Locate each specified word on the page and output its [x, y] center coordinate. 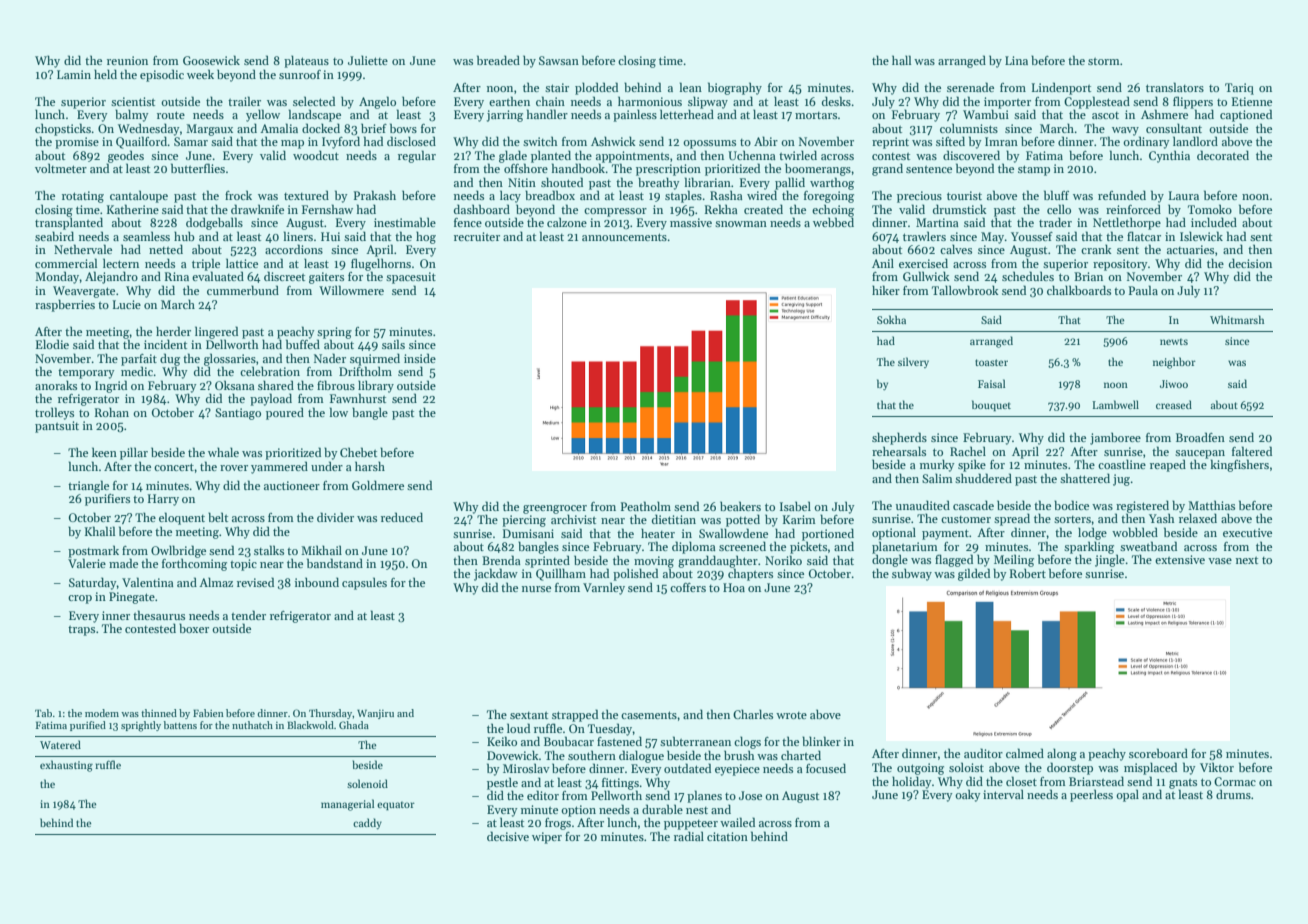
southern [592, 755]
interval [1003, 794]
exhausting [66, 766]
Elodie [52, 344]
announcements [624, 237]
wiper [547, 838]
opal [1127, 795]
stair [557, 87]
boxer [194, 628]
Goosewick [211, 60]
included [1214, 222]
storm [1104, 61]
